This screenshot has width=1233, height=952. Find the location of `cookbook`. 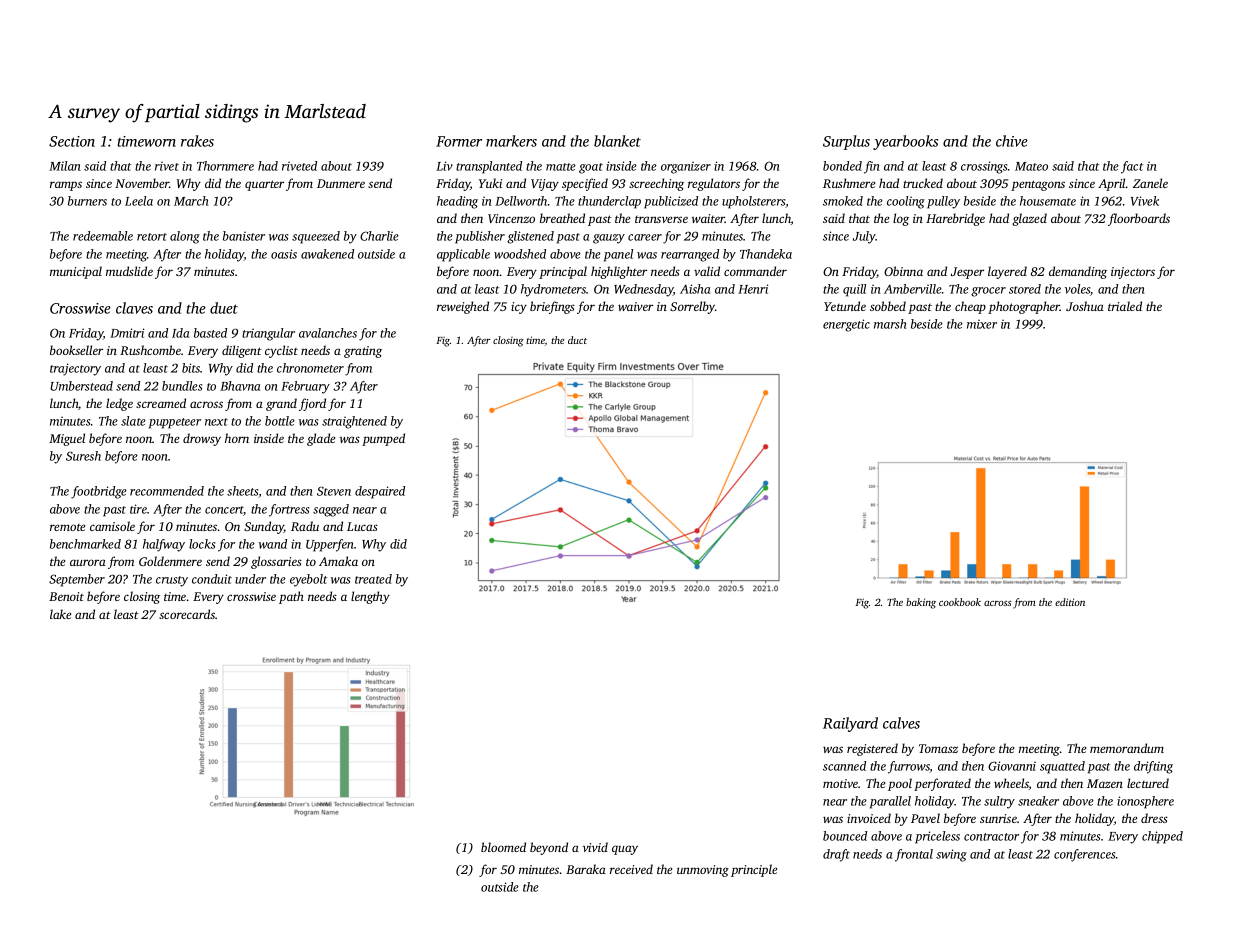

cookbook is located at coordinates (960, 602).
